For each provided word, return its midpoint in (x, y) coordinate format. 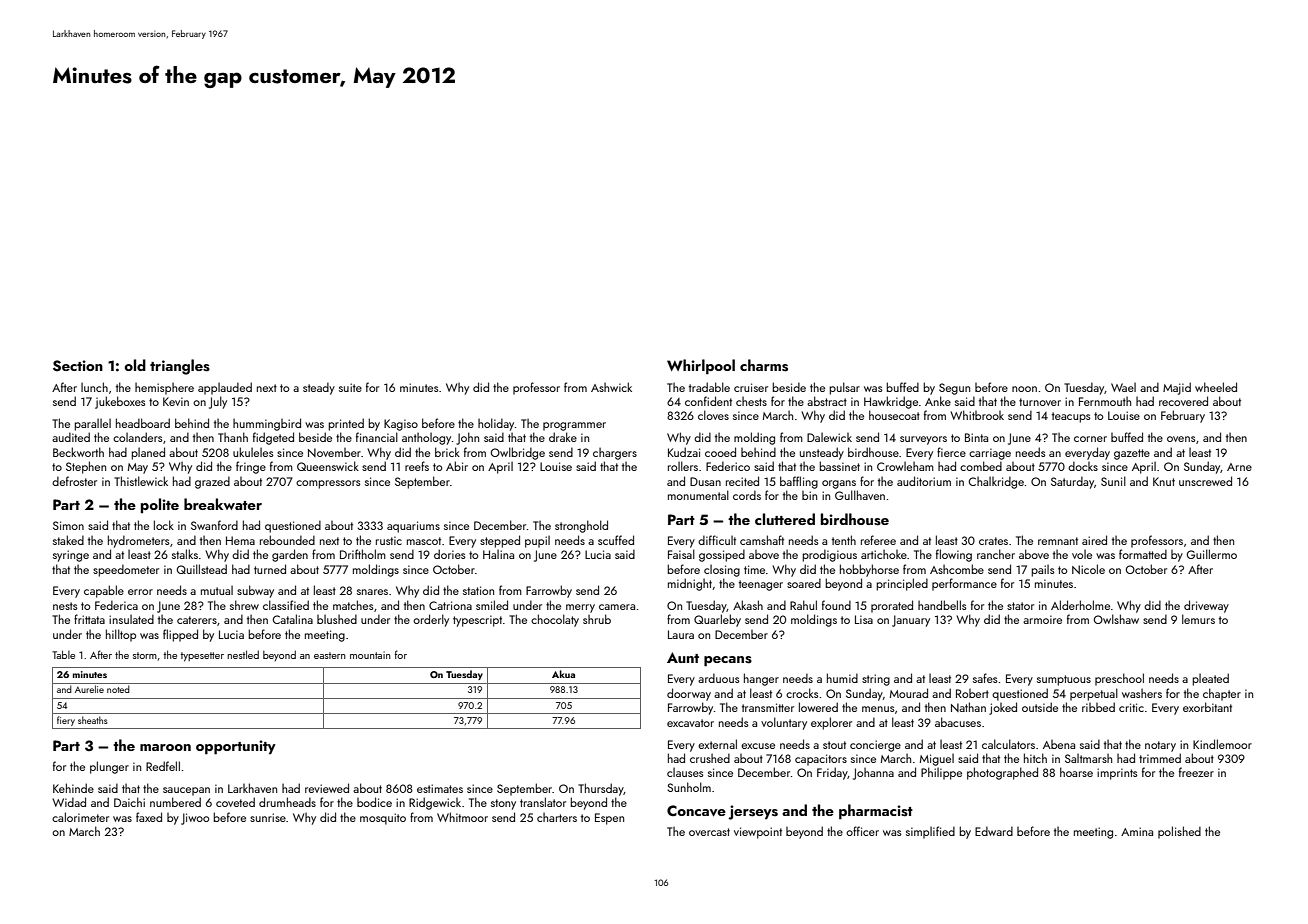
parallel (92, 424)
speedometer (126, 570)
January (911, 621)
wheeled (1216, 387)
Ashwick (611, 387)
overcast (709, 832)
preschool (1119, 679)
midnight (690, 584)
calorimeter (80, 817)
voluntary (784, 723)
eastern (330, 655)
